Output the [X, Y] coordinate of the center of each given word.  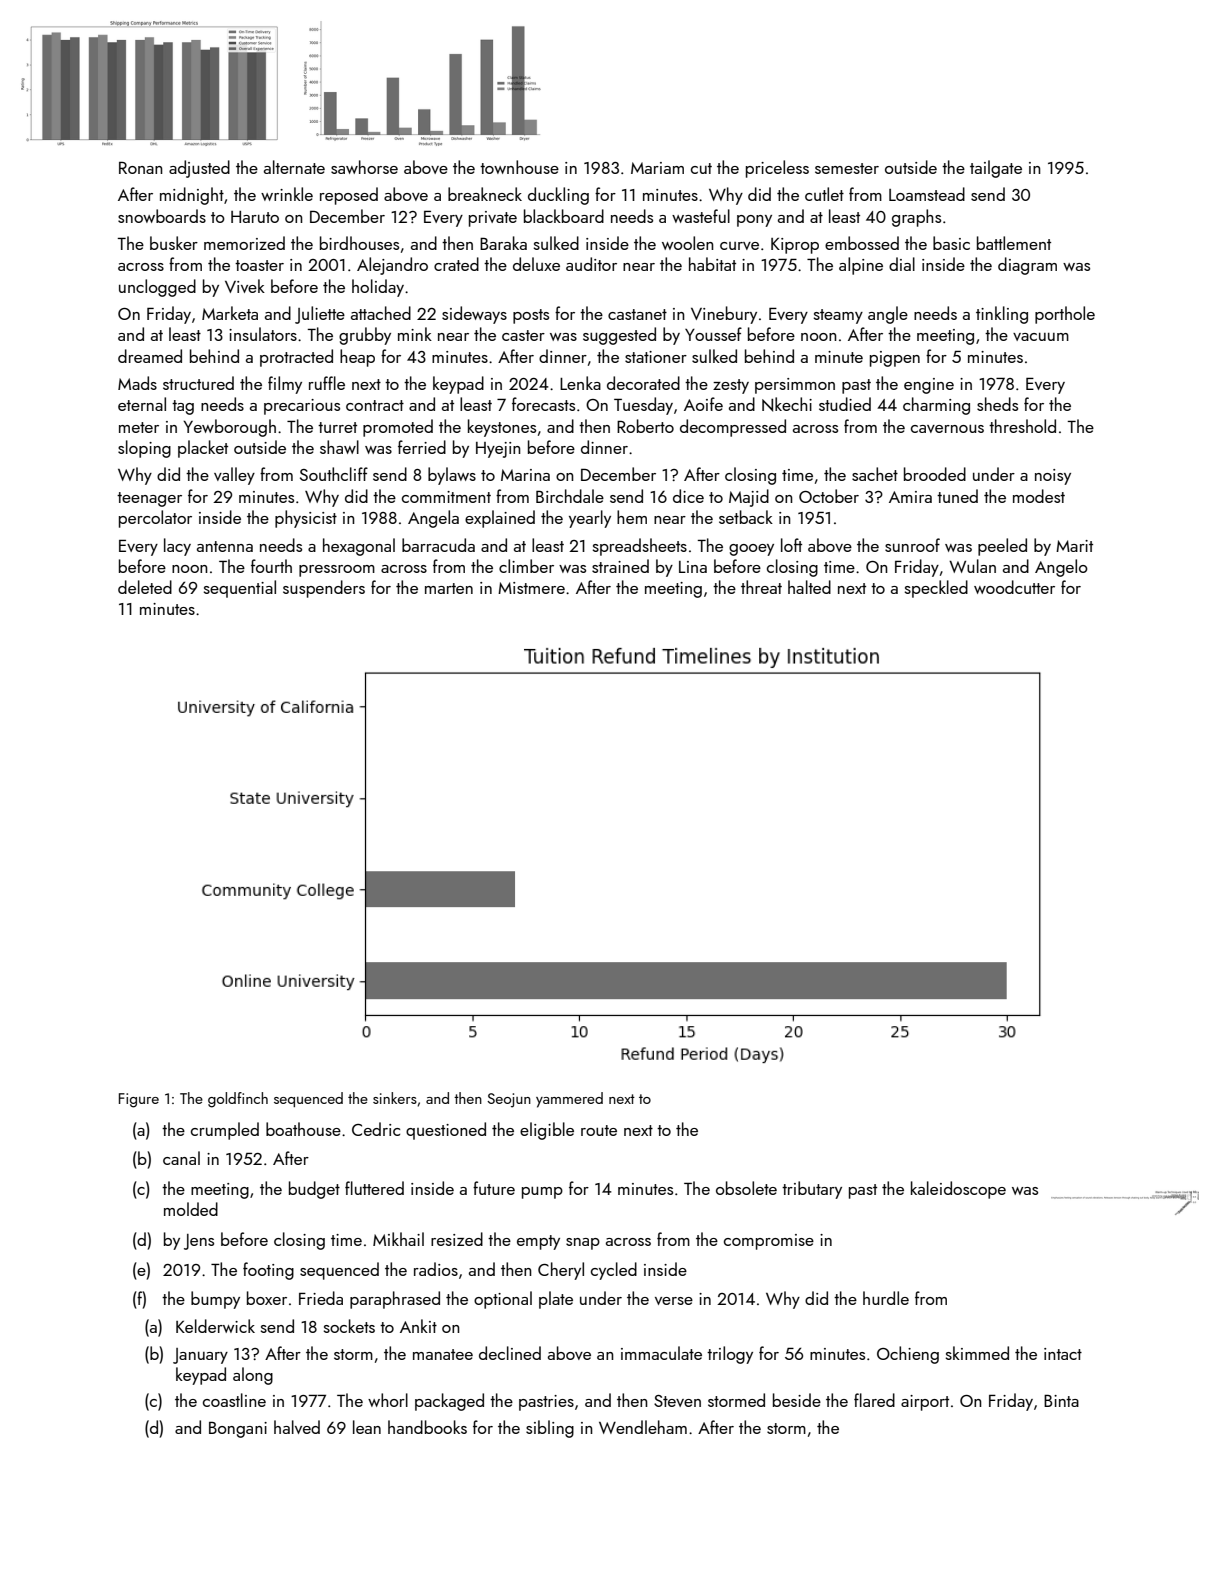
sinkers [395, 1098]
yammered [569, 1100]
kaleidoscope [958, 1190]
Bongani [238, 1429]
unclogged [157, 288]
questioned [446, 1131]
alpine [861, 266]
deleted [145, 587]
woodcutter [1014, 587]
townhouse [519, 167]
